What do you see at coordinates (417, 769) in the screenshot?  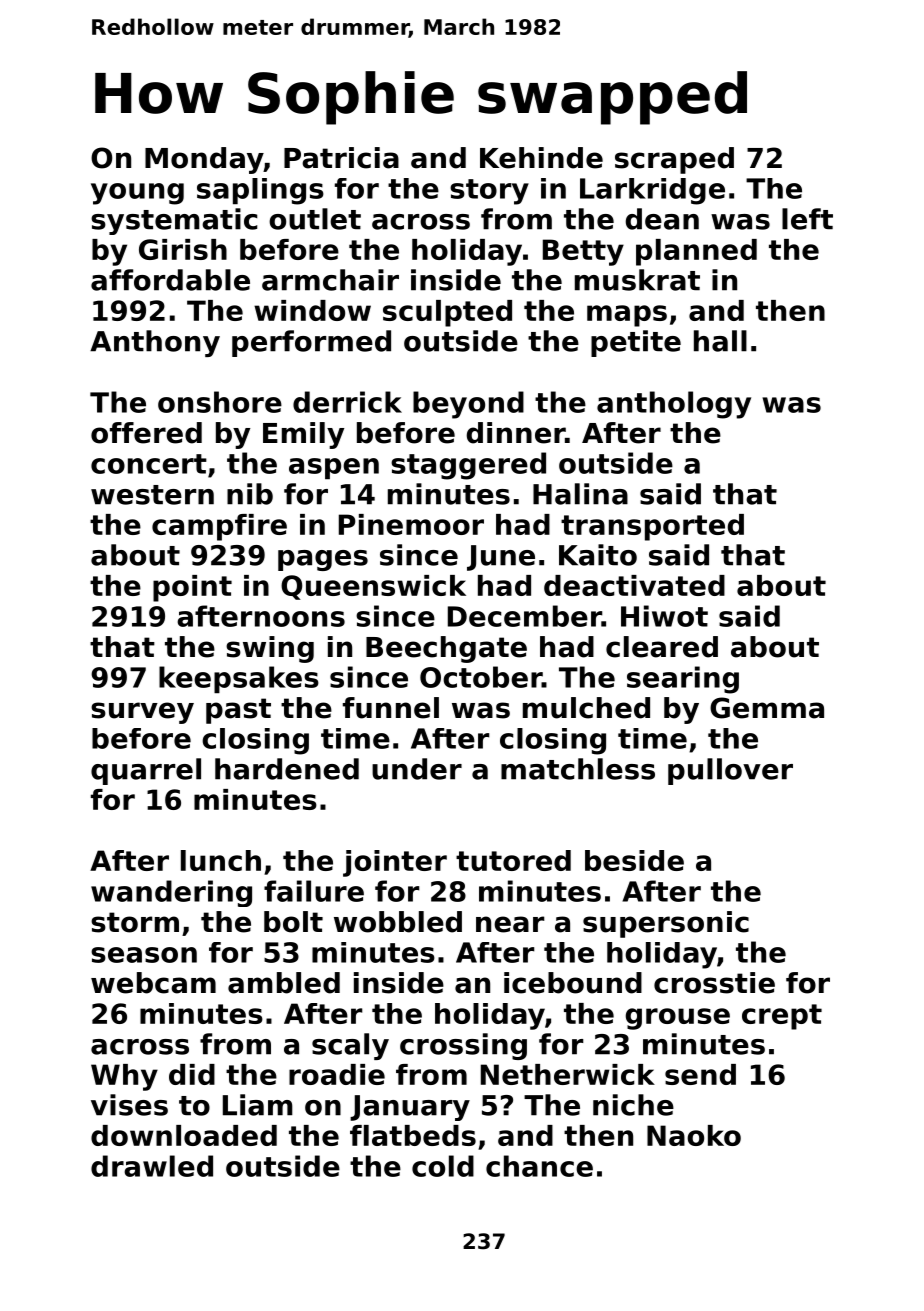 I see `under` at bounding box center [417, 769].
